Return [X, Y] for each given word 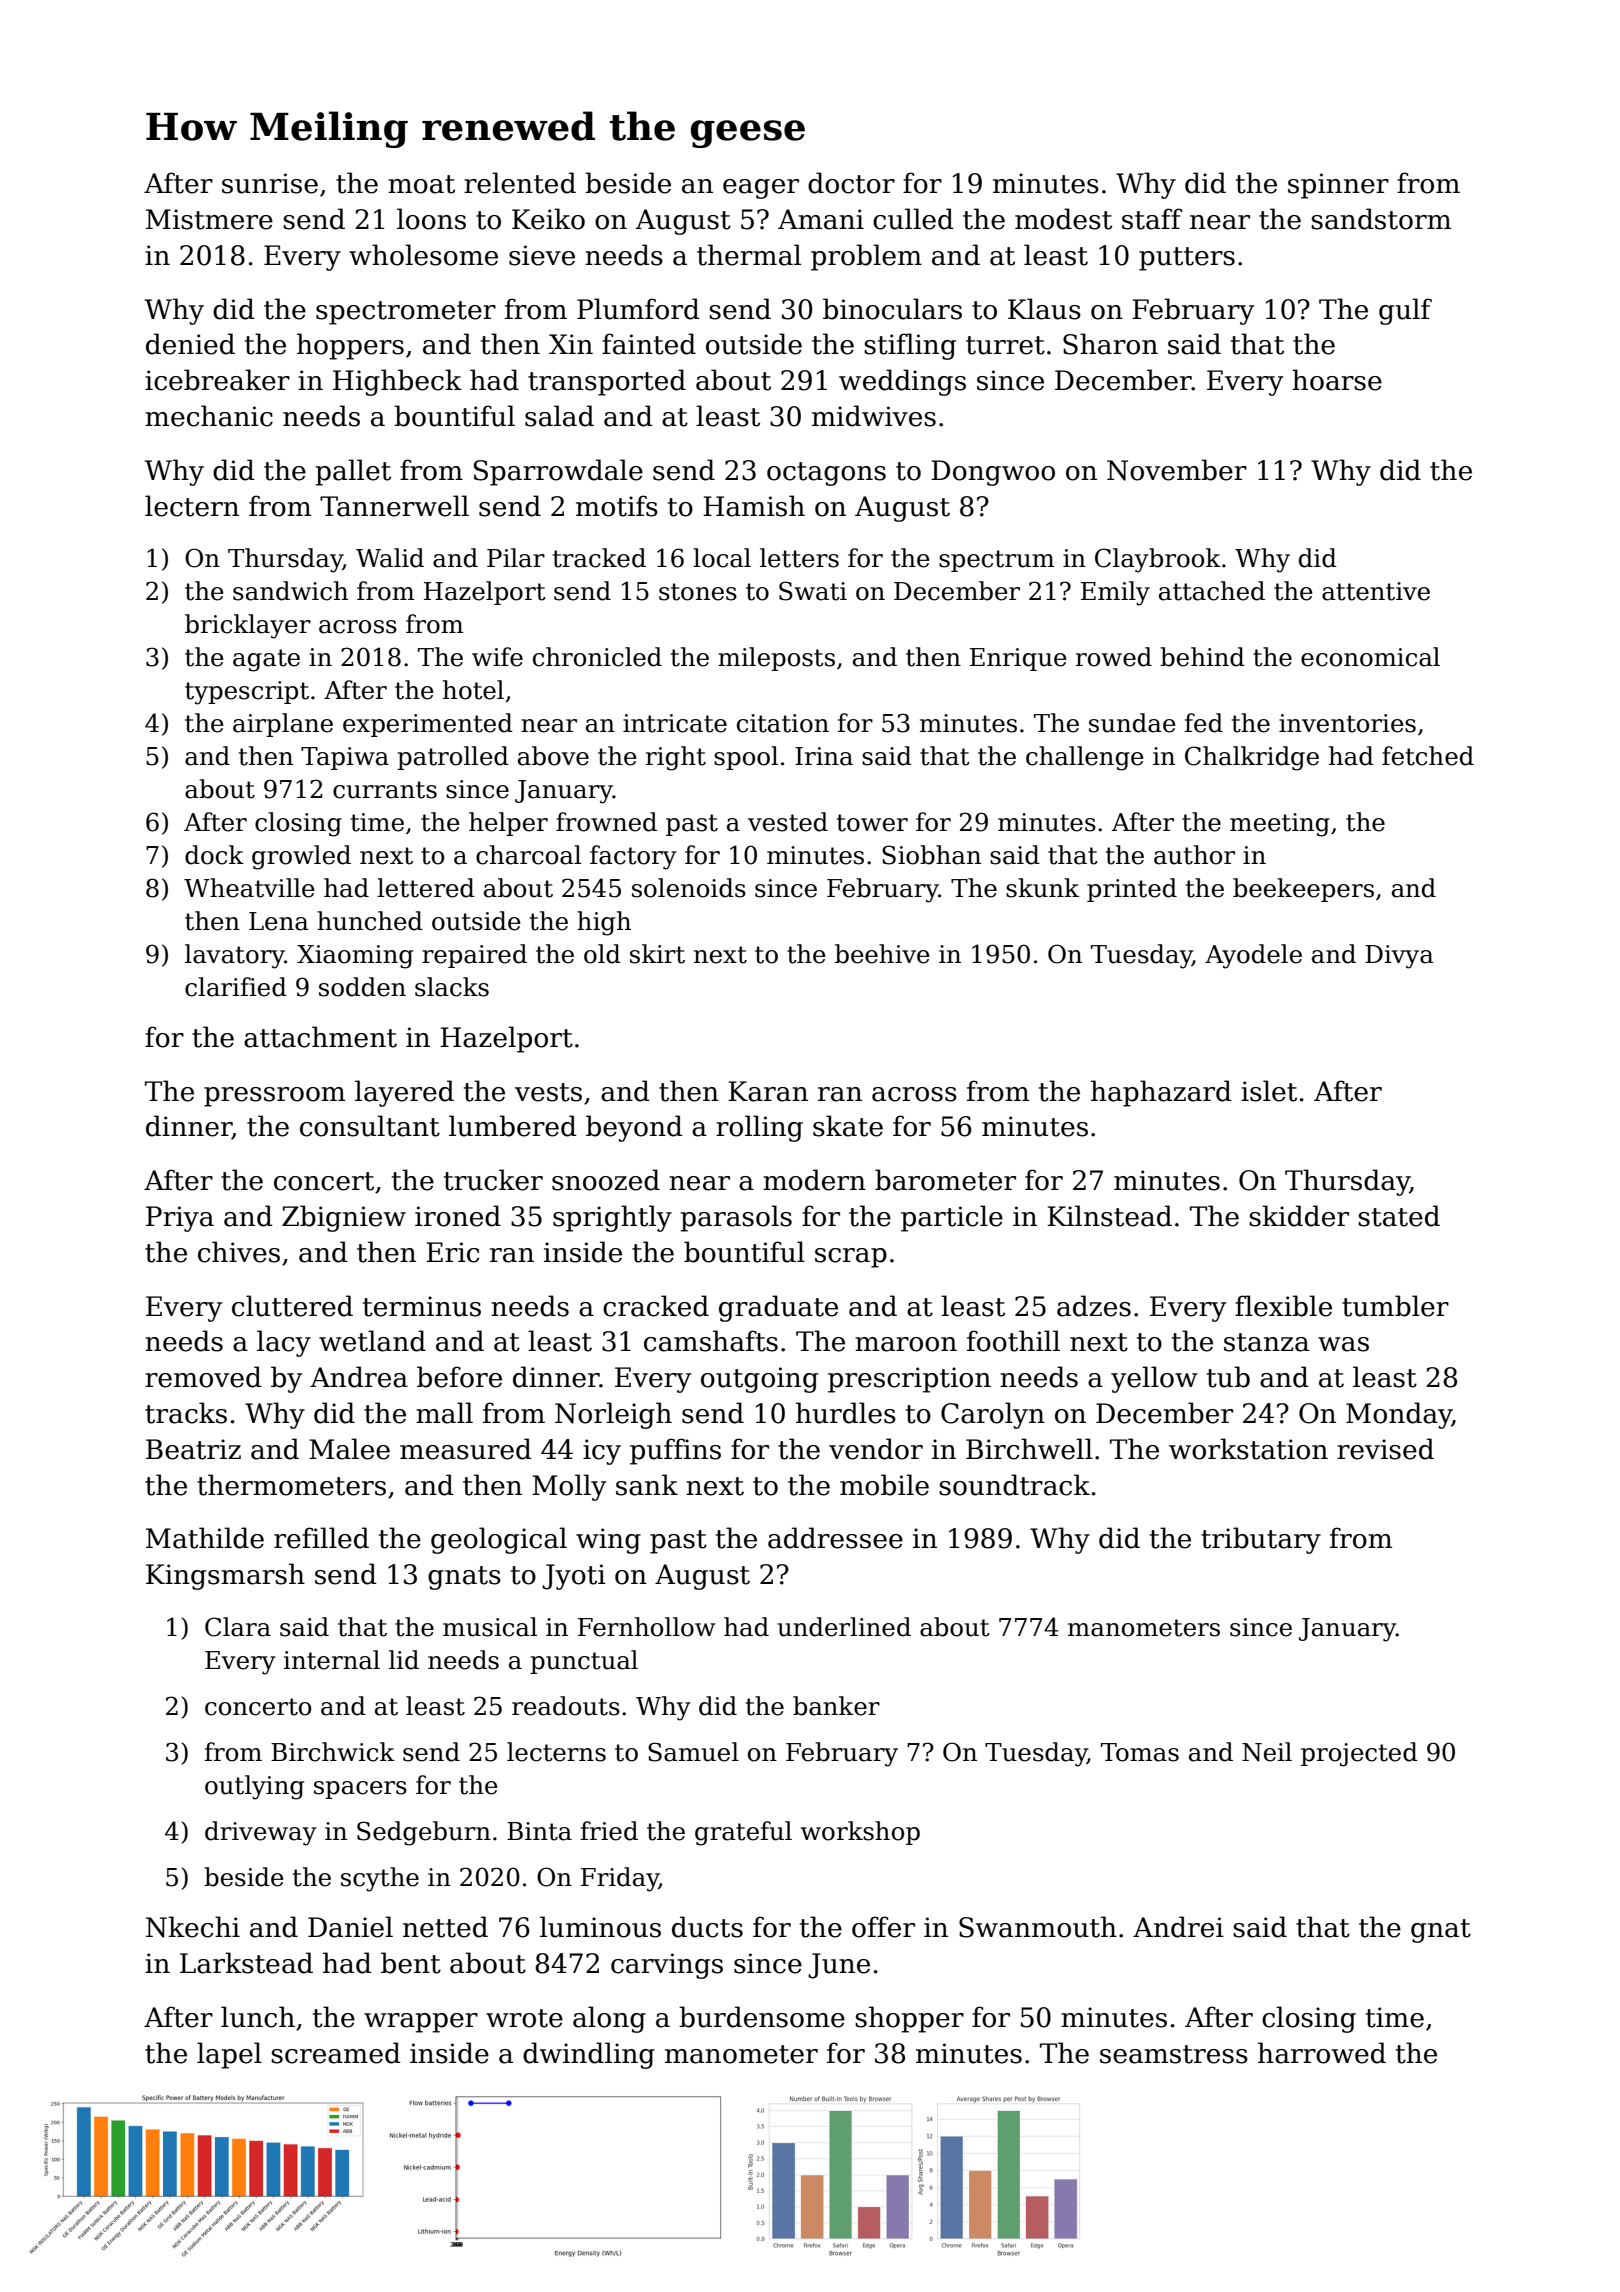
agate [266, 660]
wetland [372, 1341]
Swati [813, 591]
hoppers [350, 346]
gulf [1405, 311]
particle [952, 1218]
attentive [1376, 591]
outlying [254, 1787]
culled [913, 219]
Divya [1399, 957]
